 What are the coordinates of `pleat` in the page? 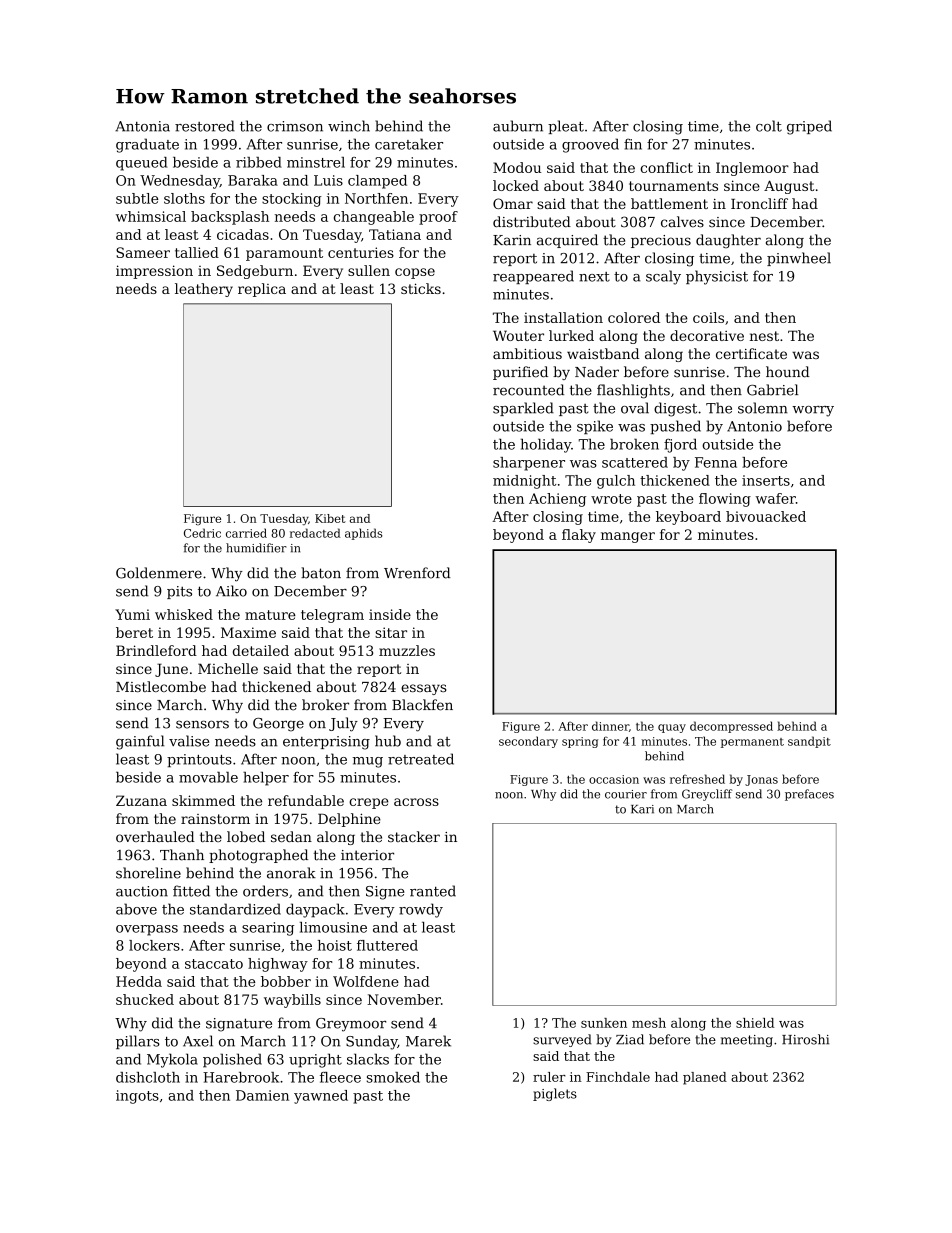 It's located at (566, 127).
